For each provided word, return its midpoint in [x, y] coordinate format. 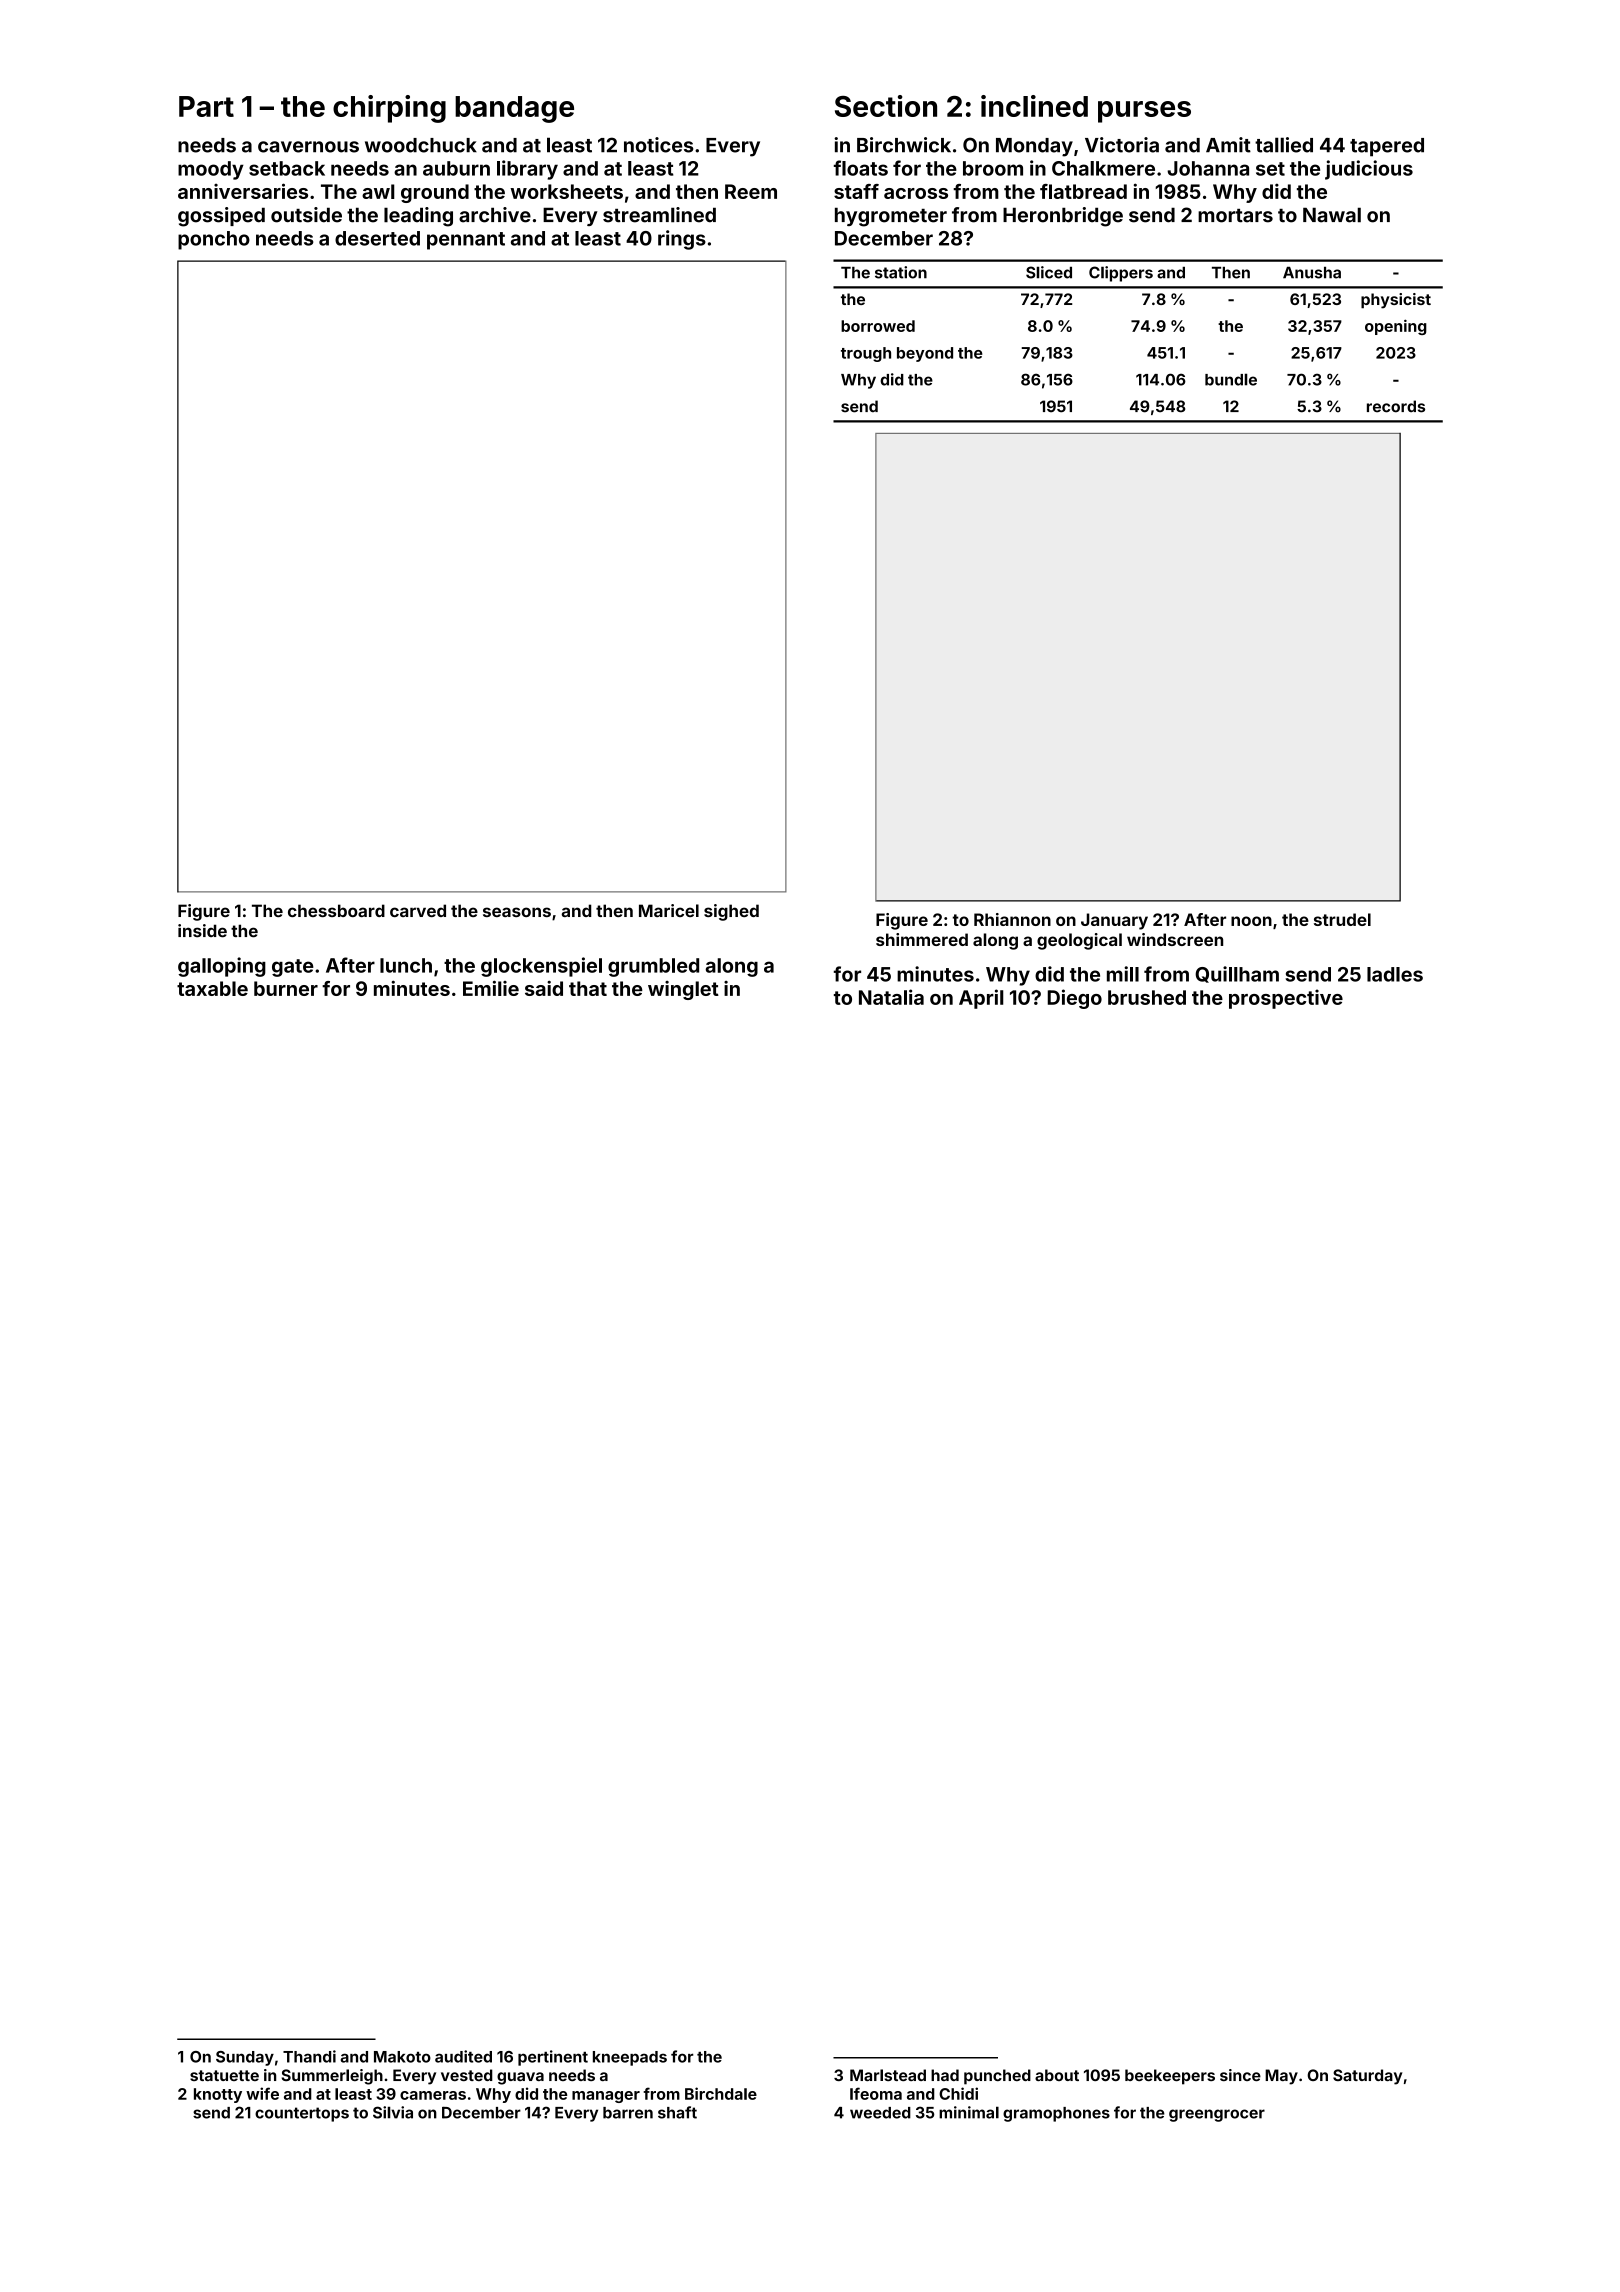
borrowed [878, 326]
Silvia [393, 2112]
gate [293, 968]
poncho [214, 240]
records [1396, 406]
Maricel [669, 910]
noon [1251, 921]
